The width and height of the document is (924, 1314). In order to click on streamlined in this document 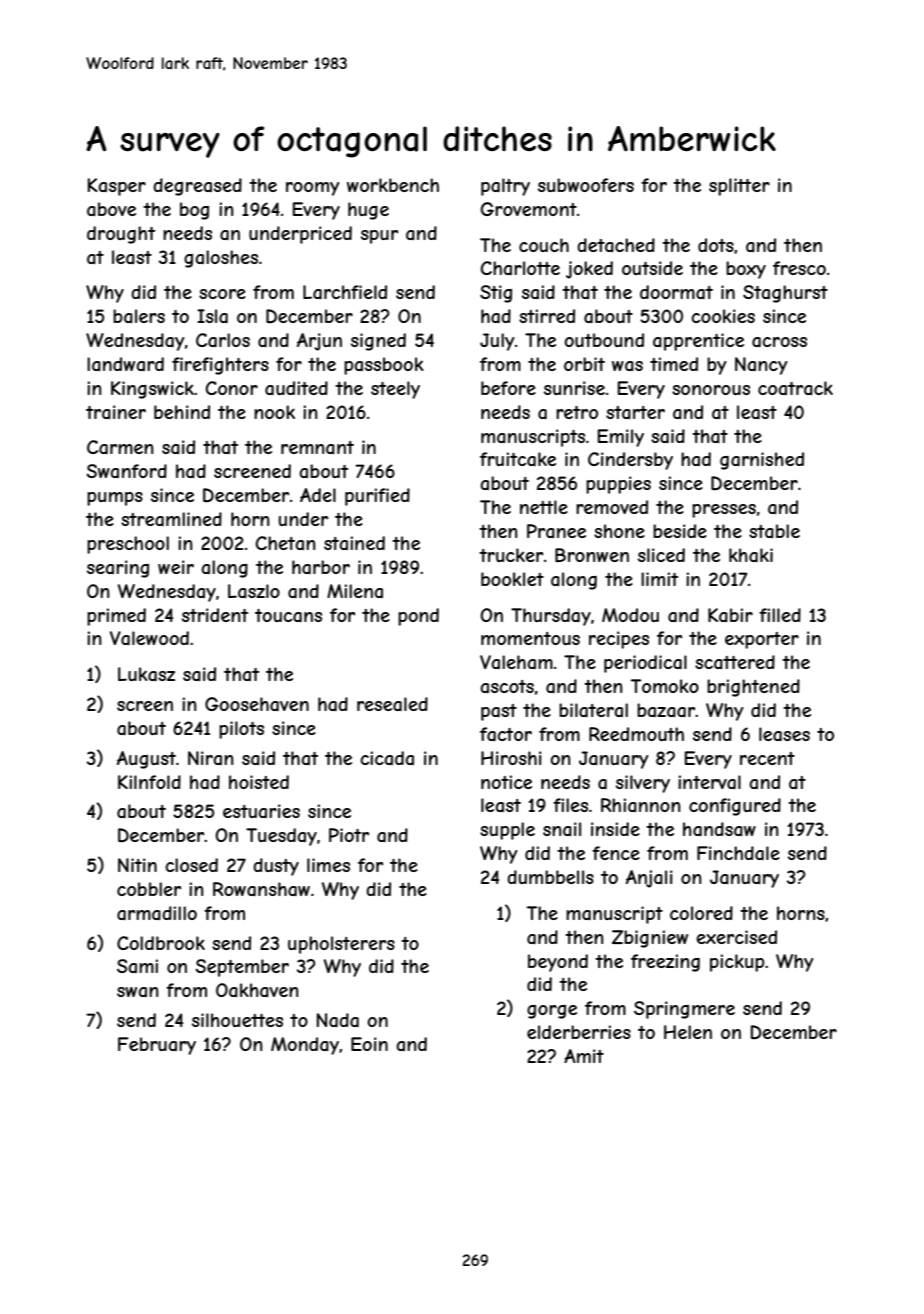, I will do `click(171, 519)`.
